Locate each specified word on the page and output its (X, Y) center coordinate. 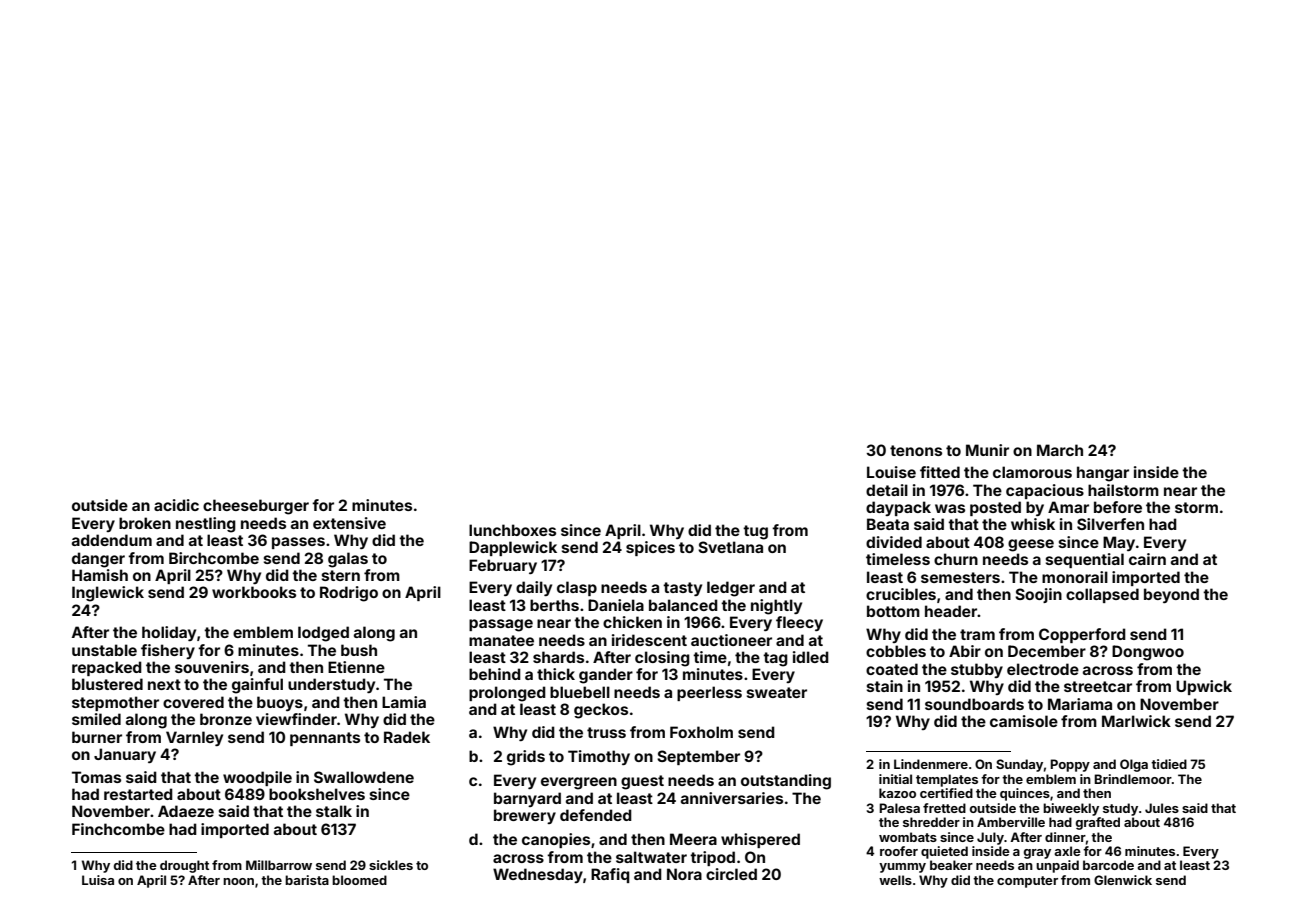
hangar (1103, 474)
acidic (176, 505)
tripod (712, 858)
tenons (916, 450)
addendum (112, 540)
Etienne (356, 667)
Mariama (1080, 704)
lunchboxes (512, 530)
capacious (1045, 491)
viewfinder (296, 719)
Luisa (98, 880)
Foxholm (701, 732)
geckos (601, 711)
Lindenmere (931, 764)
